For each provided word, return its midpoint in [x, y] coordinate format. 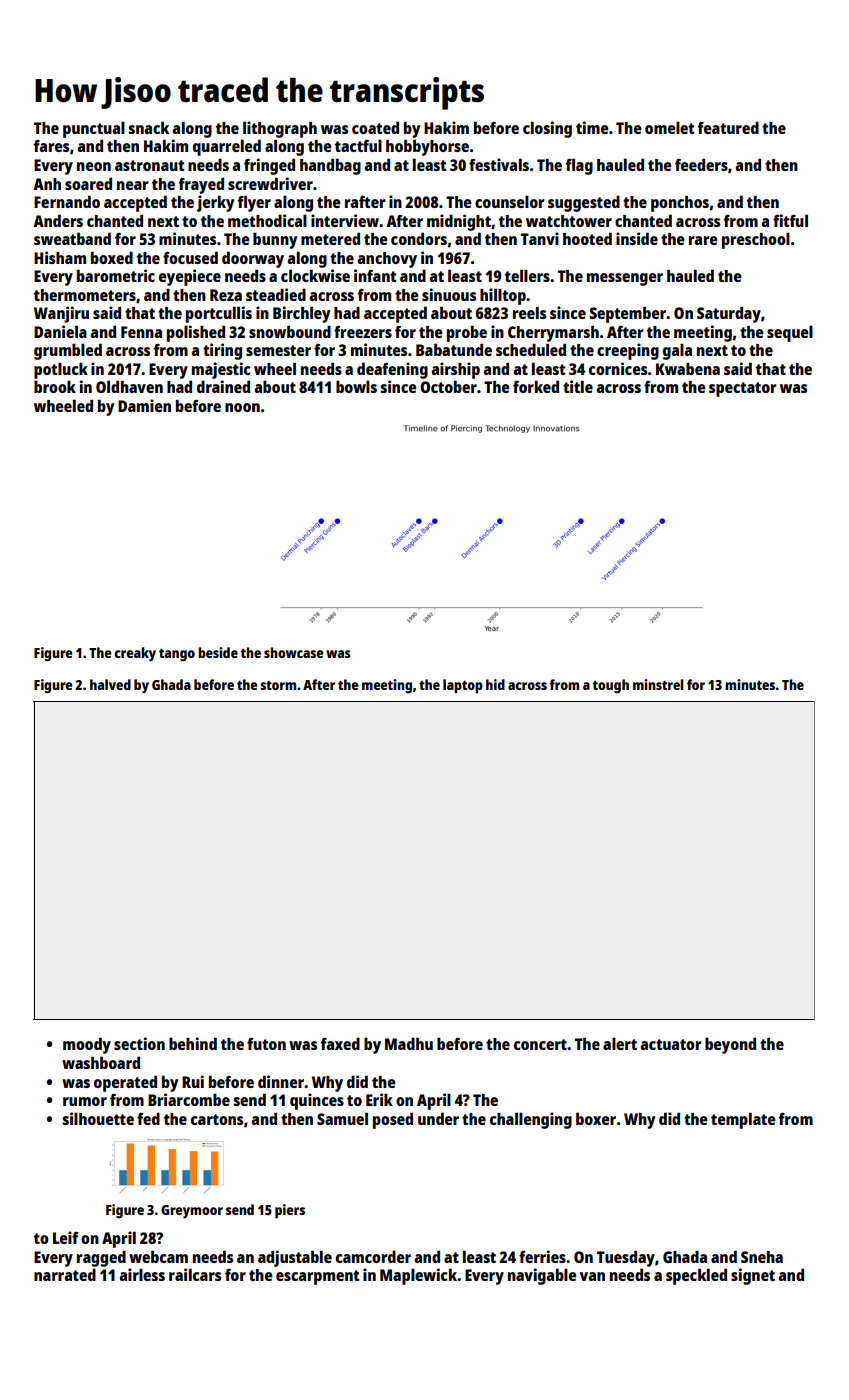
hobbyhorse [427, 147]
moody [87, 1045]
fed [148, 1118]
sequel [790, 333]
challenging [531, 1120]
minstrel [658, 684]
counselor [510, 201]
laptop [463, 686]
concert [540, 1044]
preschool [756, 240]
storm [278, 685]
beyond [730, 1045]
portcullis [219, 314]
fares [51, 146]
